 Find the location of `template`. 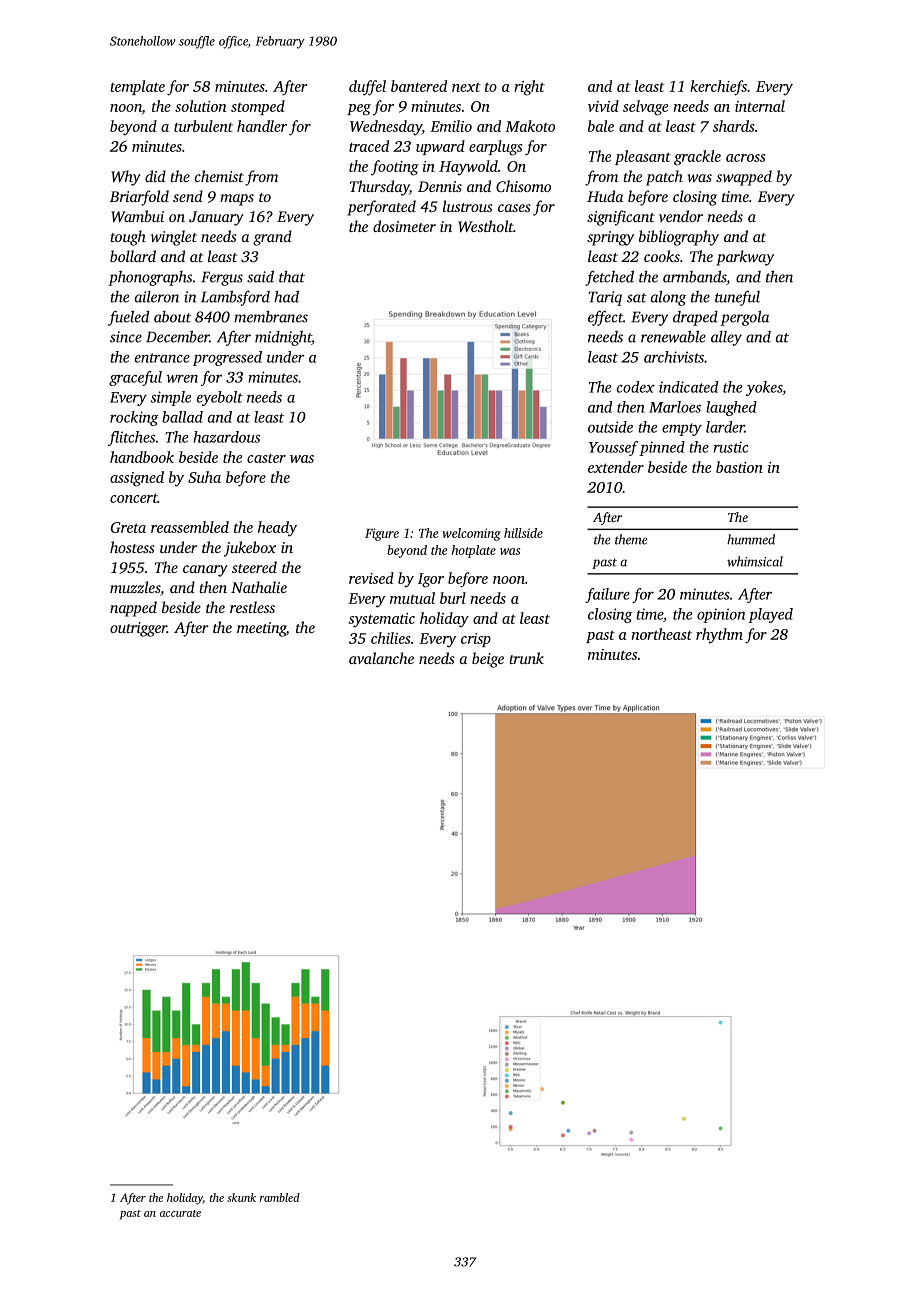

template is located at coordinates (137, 87).
